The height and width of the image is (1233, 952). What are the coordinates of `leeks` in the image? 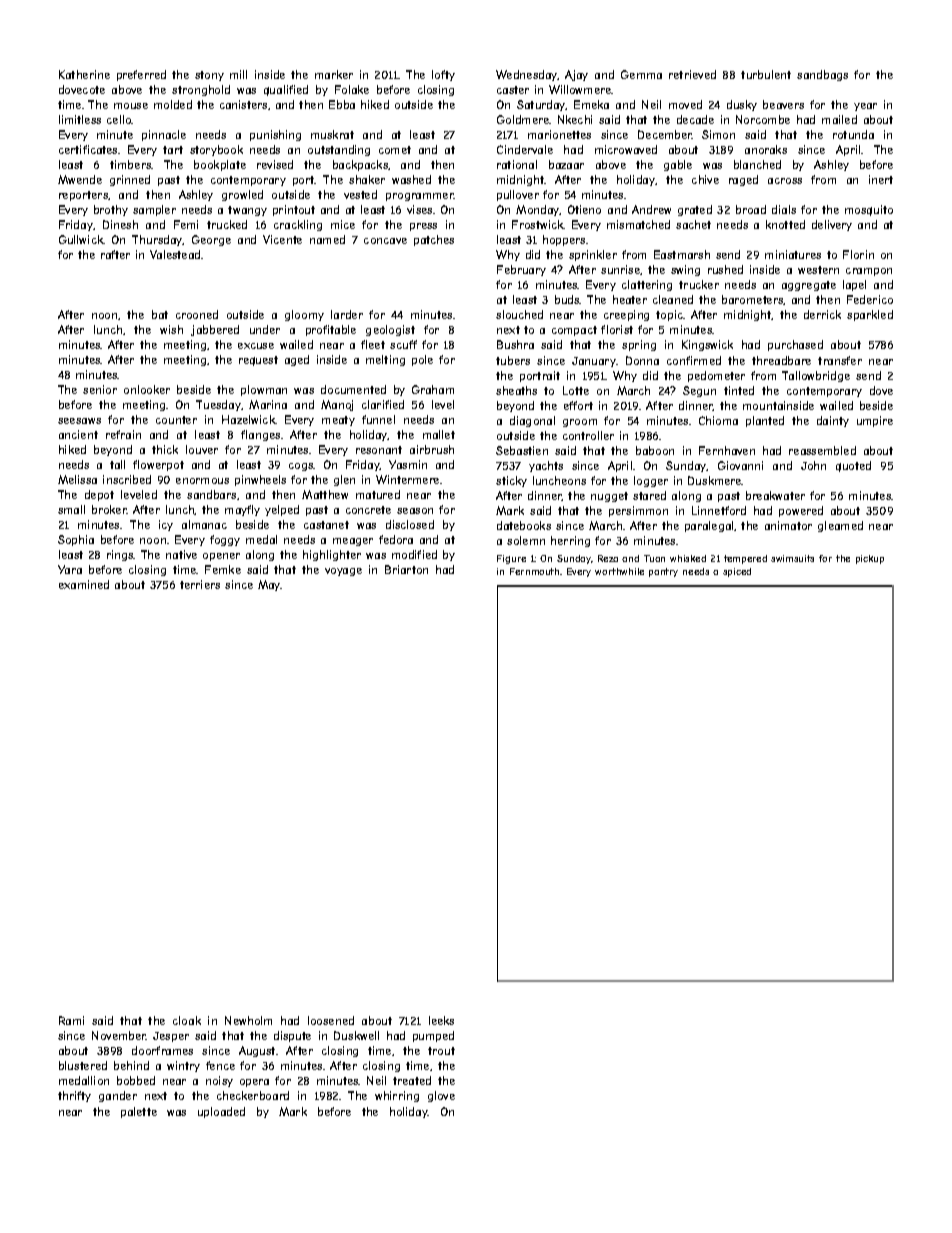 It's located at (441, 1020).
